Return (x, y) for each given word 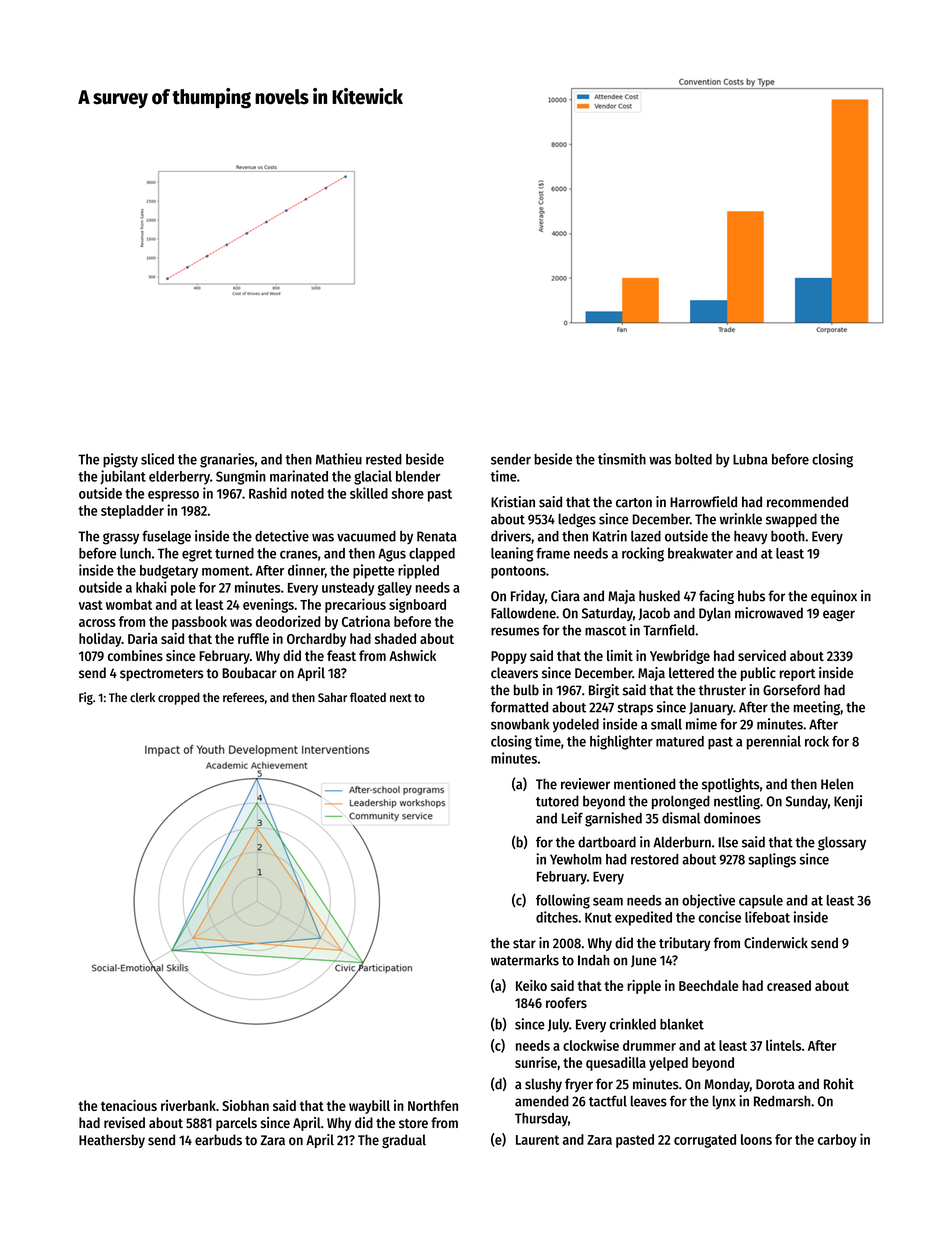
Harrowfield (703, 502)
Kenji (848, 802)
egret (197, 555)
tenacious (129, 1105)
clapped (432, 555)
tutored (557, 801)
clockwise (591, 1045)
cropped (179, 698)
